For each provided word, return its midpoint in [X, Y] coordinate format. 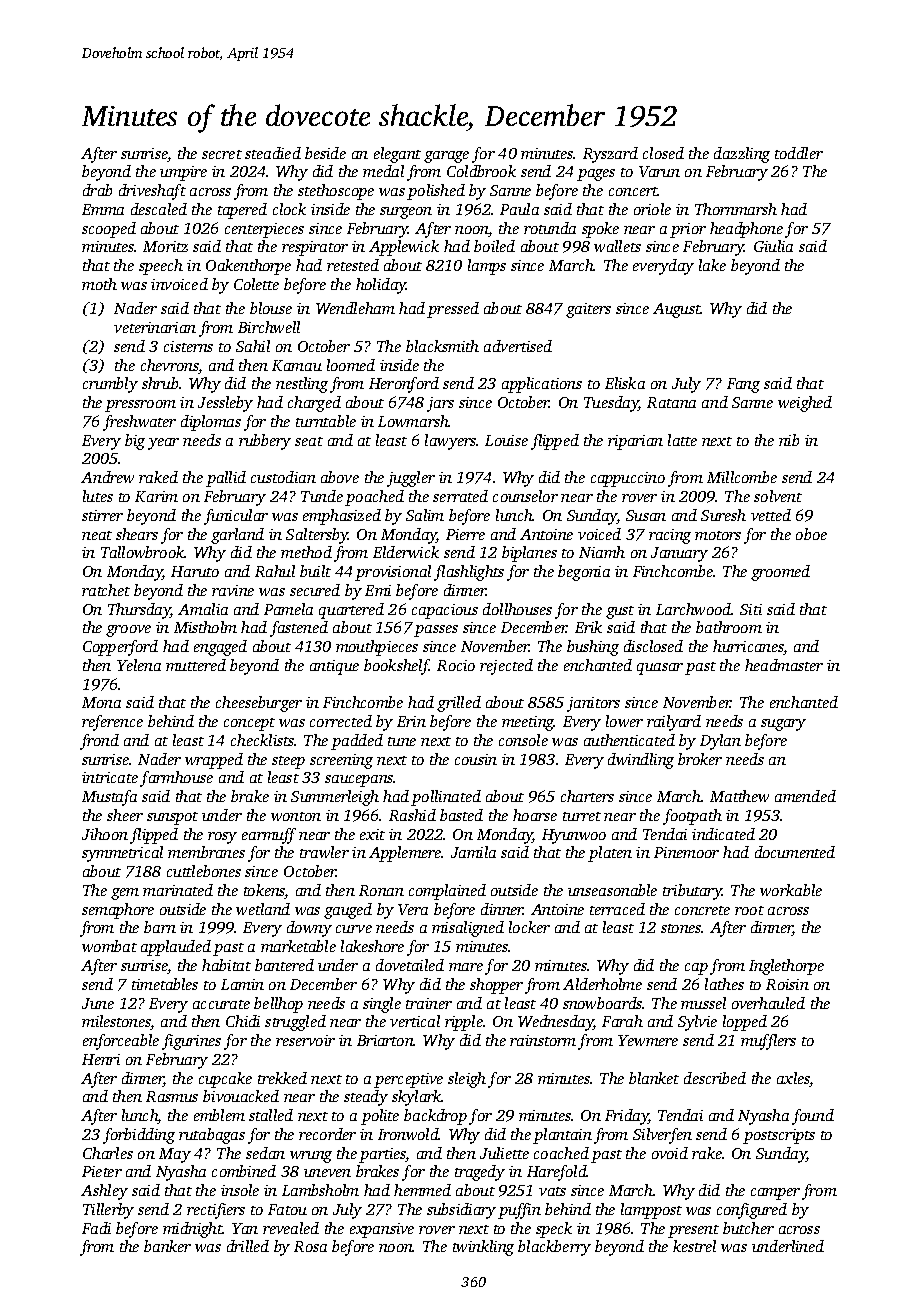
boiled [494, 246]
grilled [459, 704]
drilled [248, 1246]
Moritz [165, 246]
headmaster [784, 665]
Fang [743, 385]
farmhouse [176, 779]
